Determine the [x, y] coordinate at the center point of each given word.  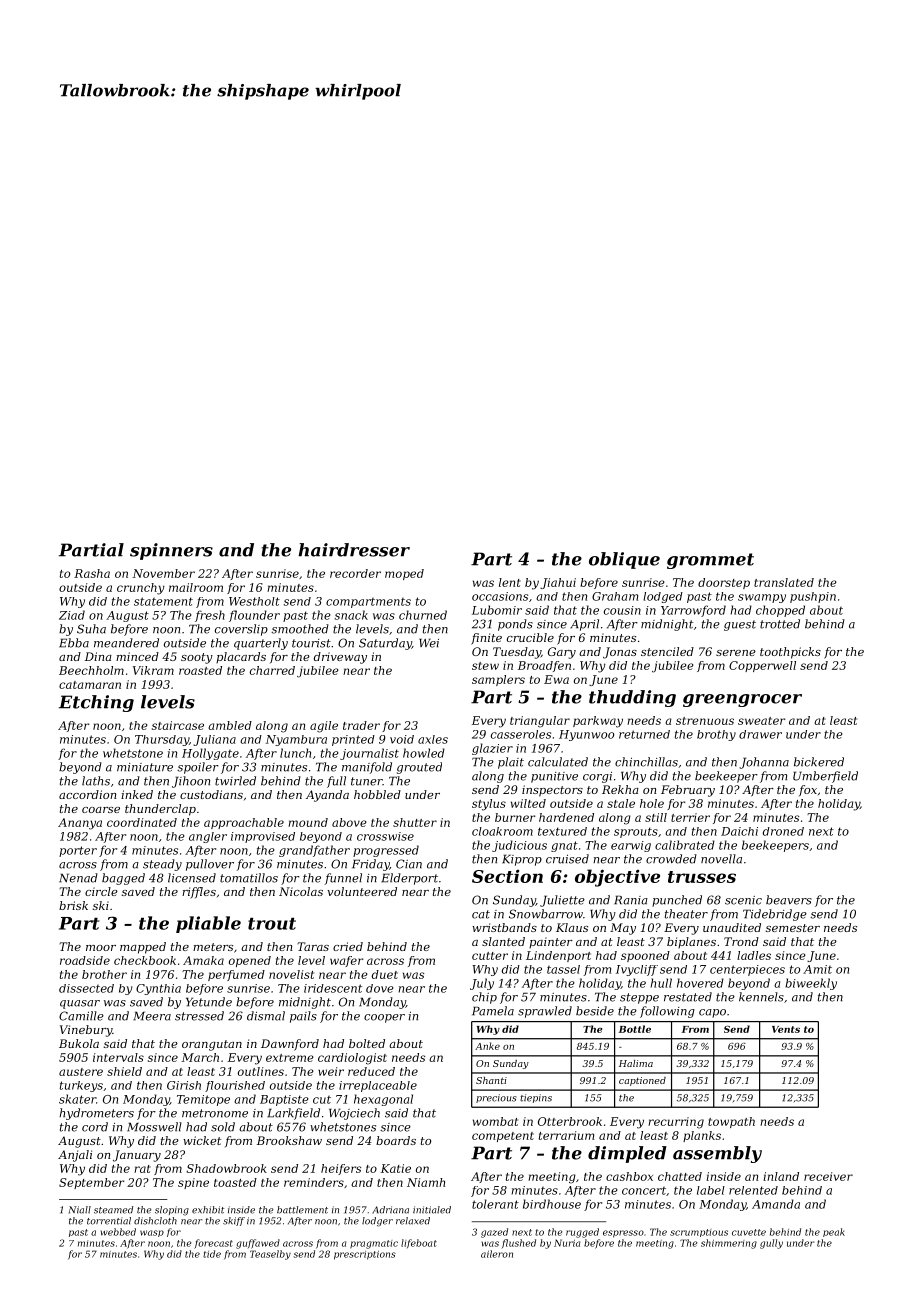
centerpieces [747, 970]
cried [348, 946]
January [137, 1156]
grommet [710, 561]
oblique [624, 560]
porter [78, 851]
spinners [171, 551]
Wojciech [354, 1114]
